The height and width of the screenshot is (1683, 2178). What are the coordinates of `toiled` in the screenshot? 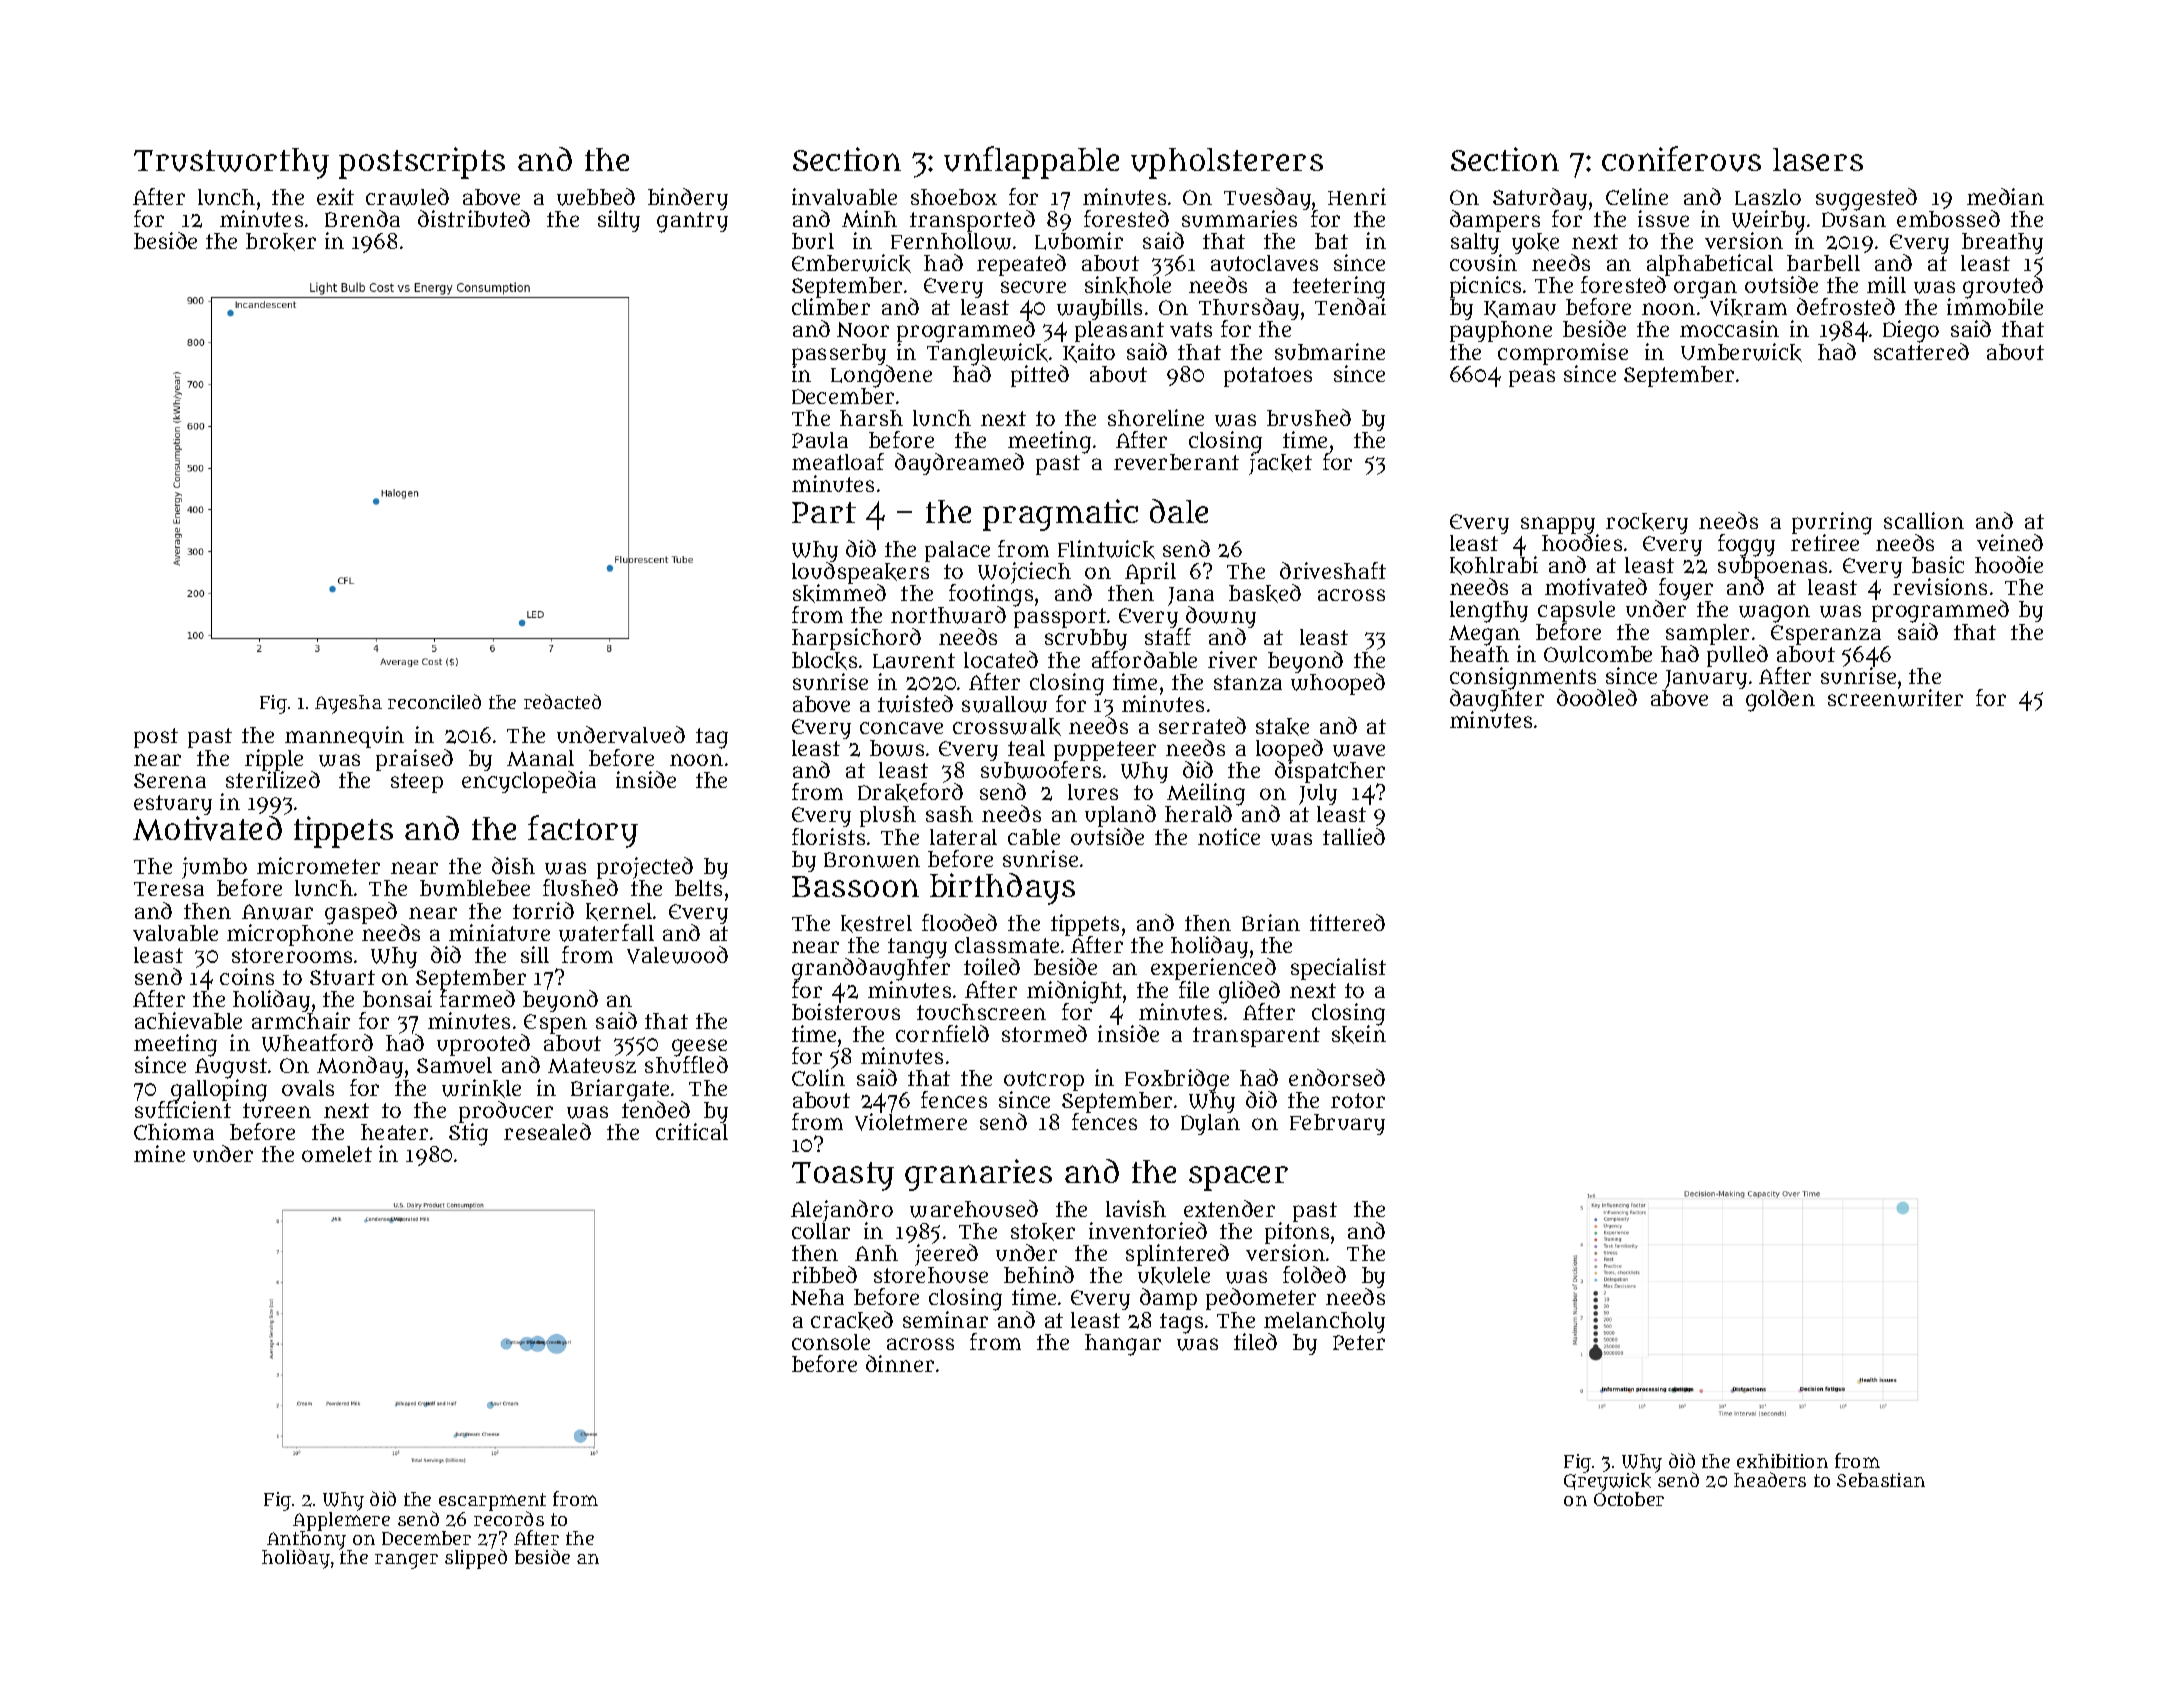 It's located at (992, 966).
